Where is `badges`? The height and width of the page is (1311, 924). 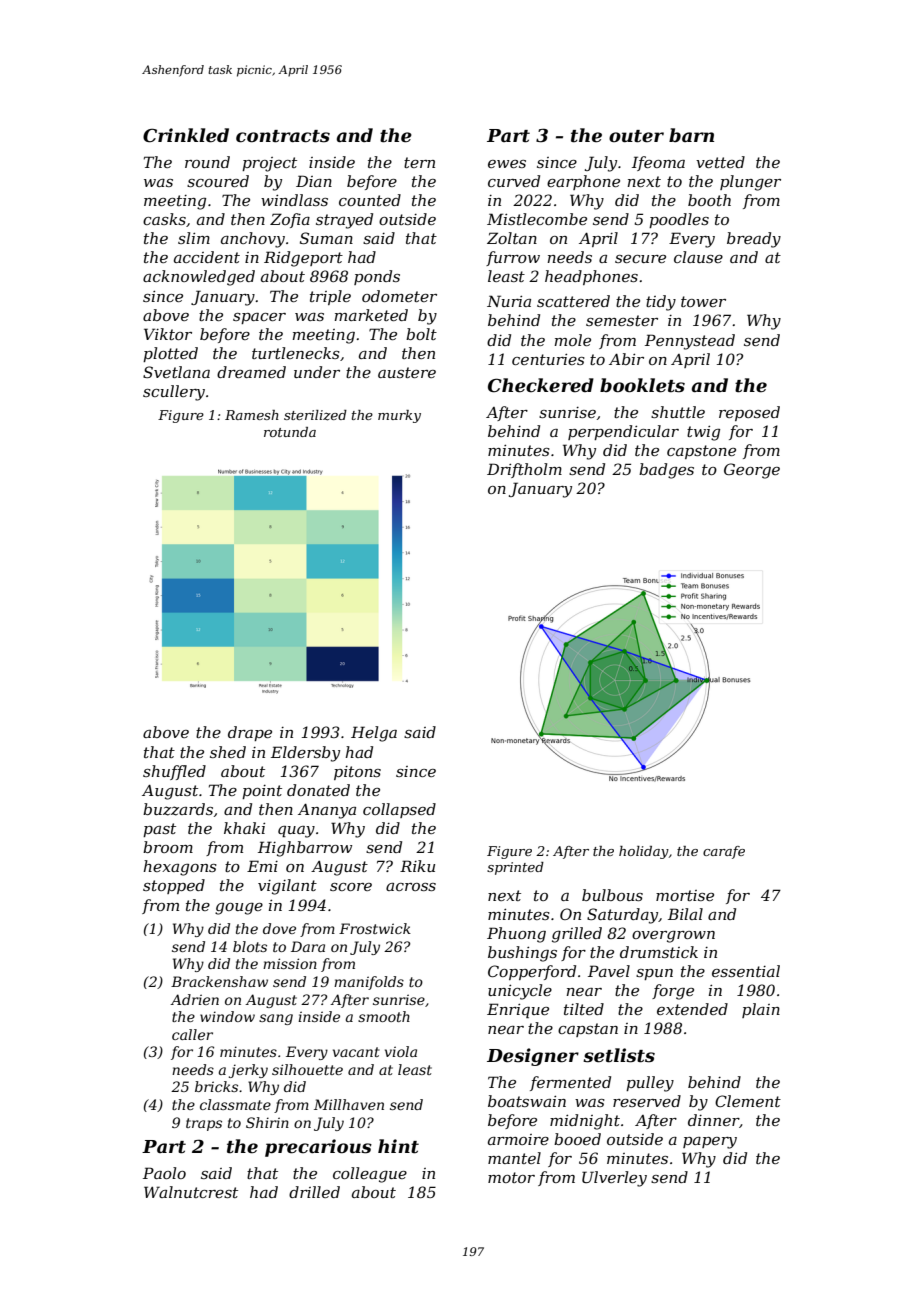 badges is located at coordinates (666, 471).
